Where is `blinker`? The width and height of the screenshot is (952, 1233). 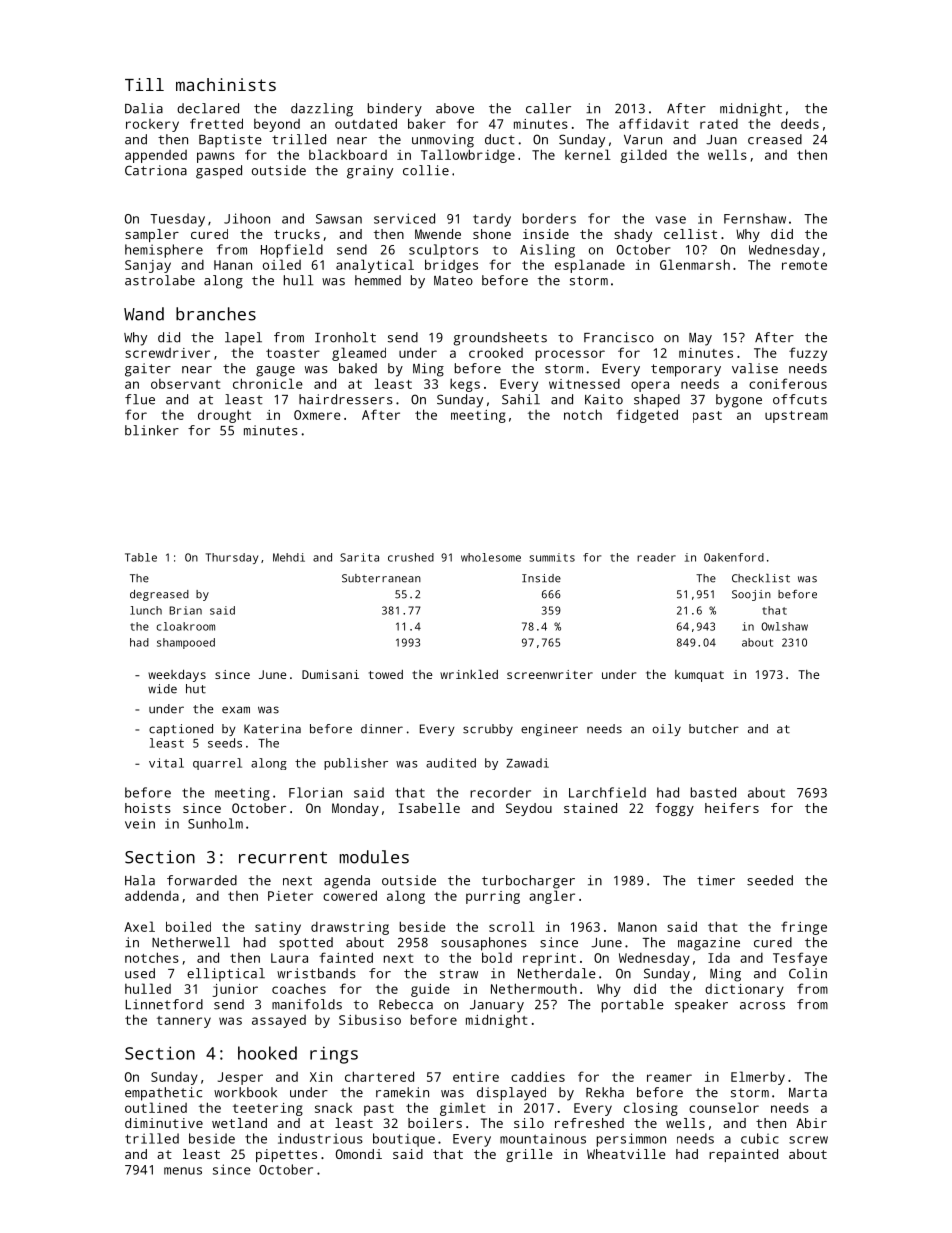 blinker is located at coordinates (152, 430).
